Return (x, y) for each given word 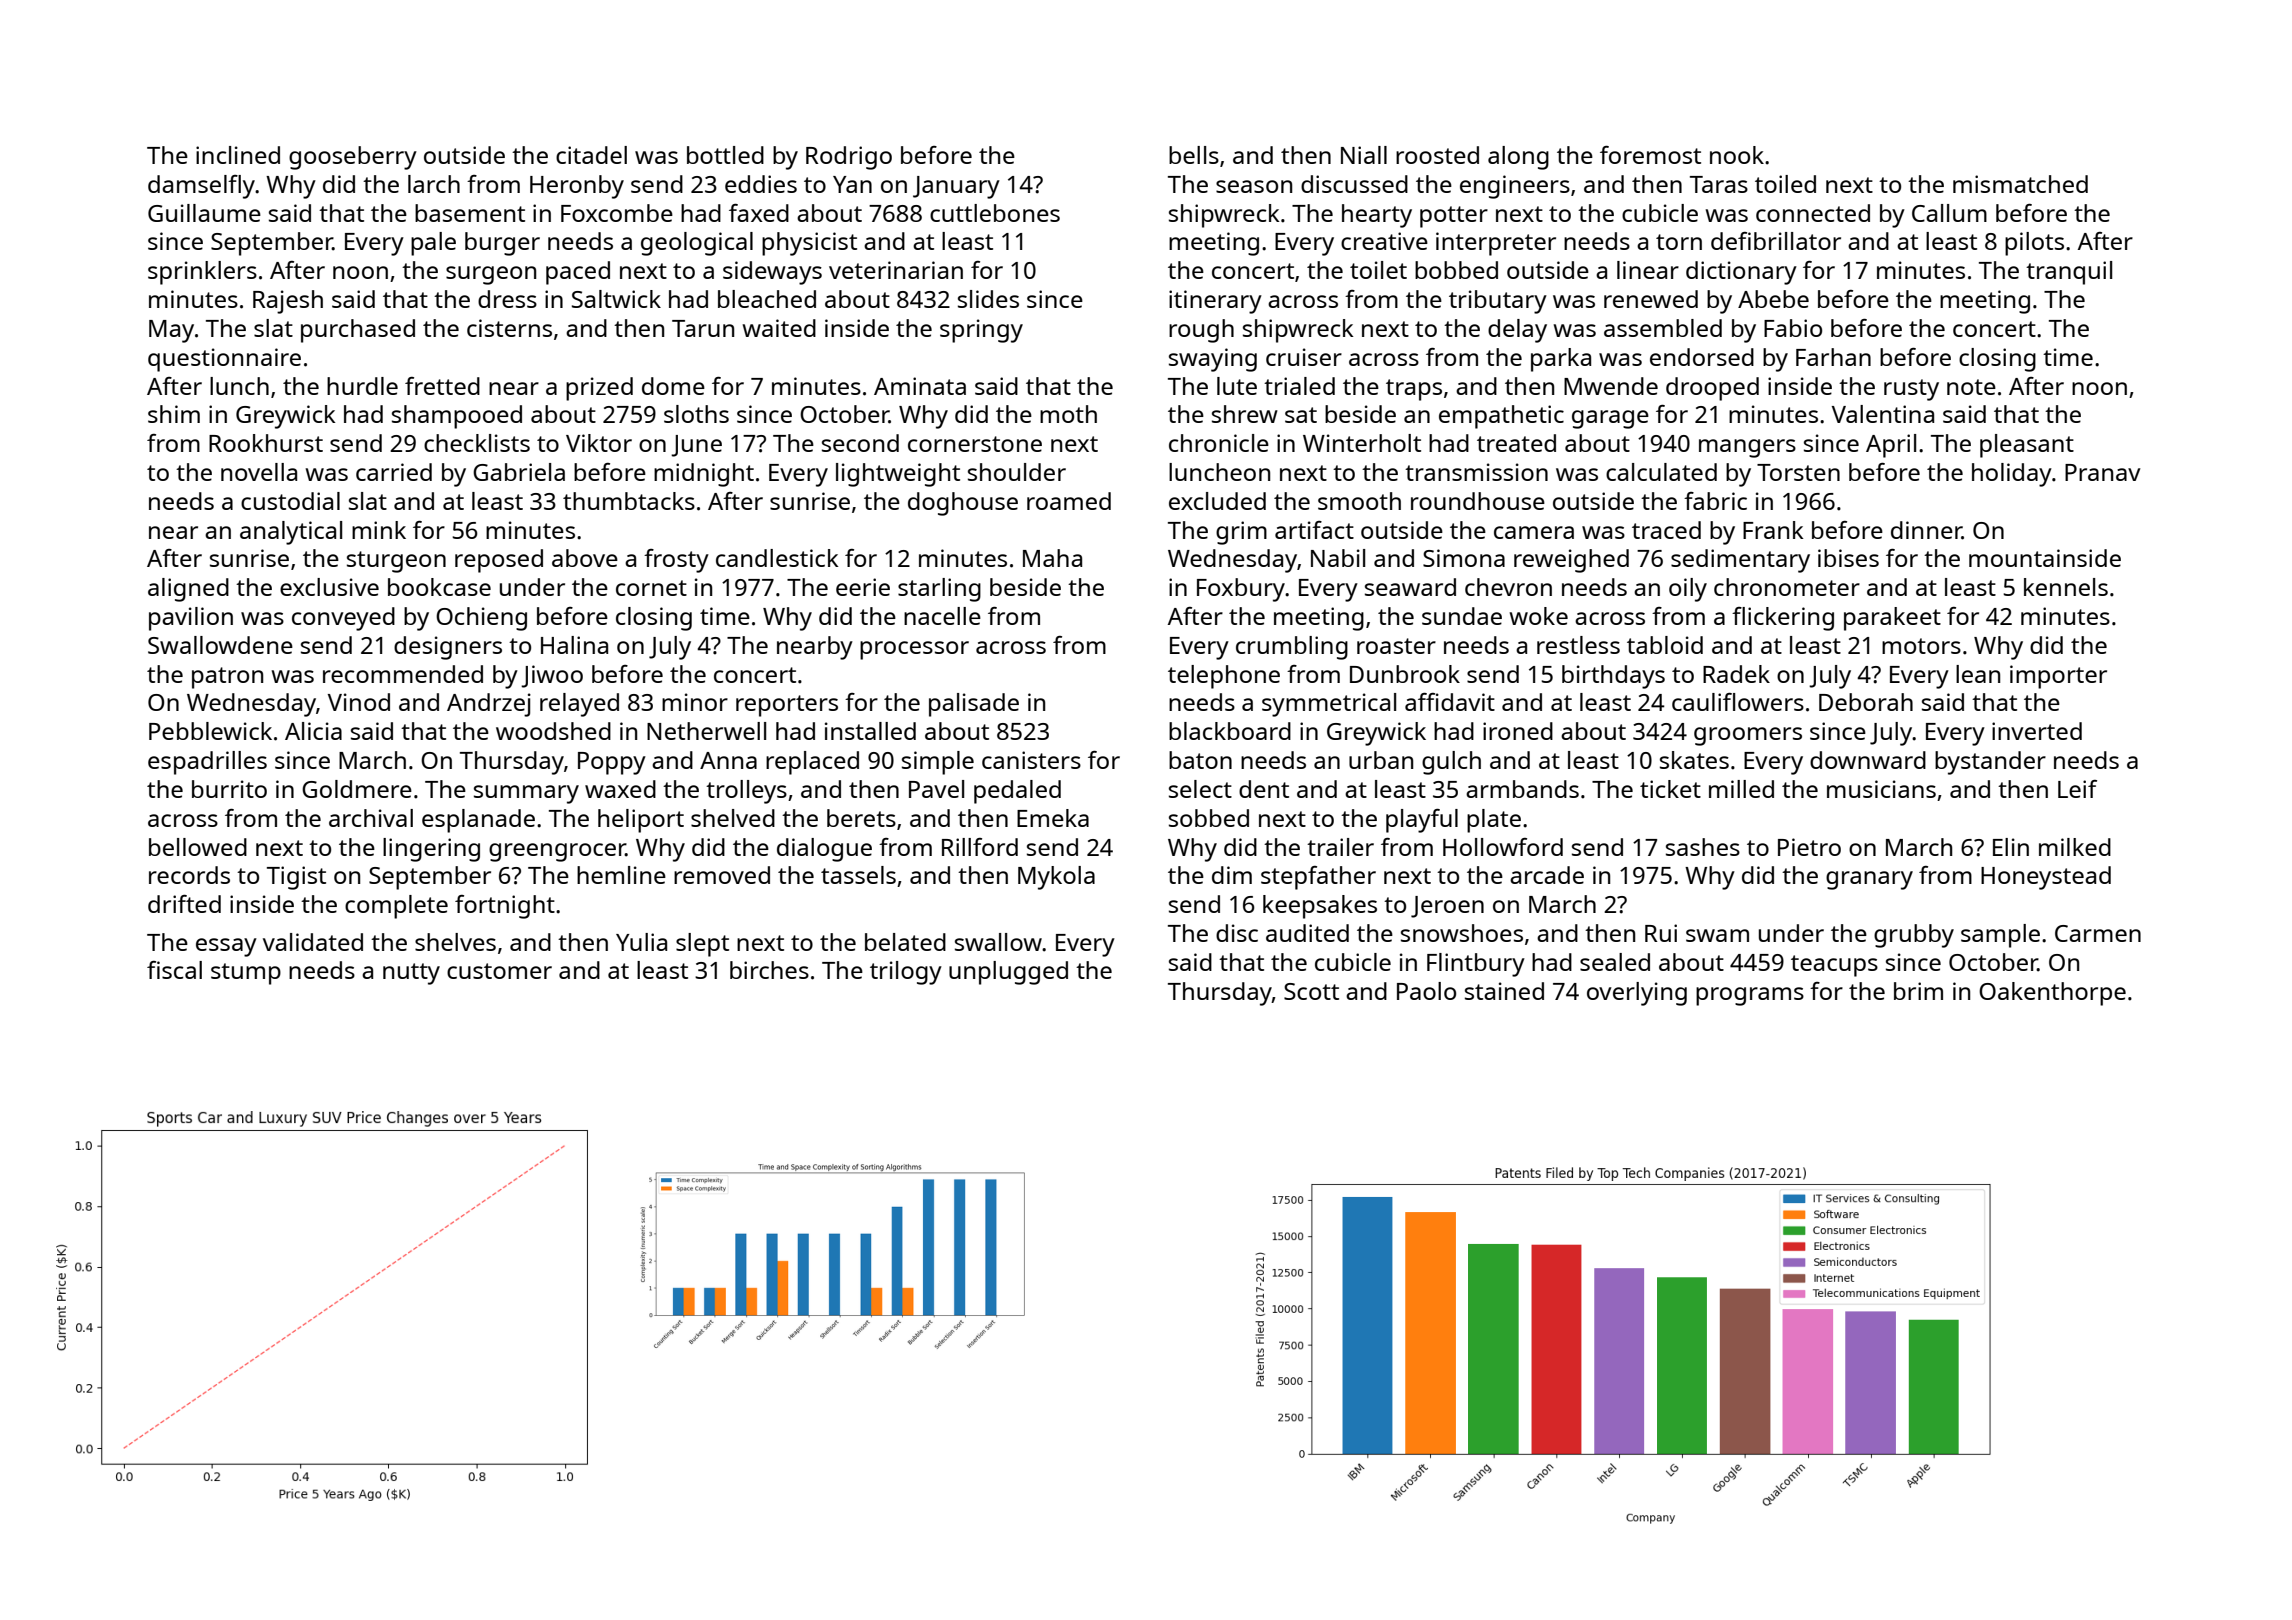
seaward (1410, 587)
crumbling (1292, 648)
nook (1737, 155)
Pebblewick (210, 731)
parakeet (1892, 619)
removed (722, 875)
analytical (291, 533)
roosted (1437, 155)
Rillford (980, 847)
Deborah (1866, 702)
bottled (725, 155)
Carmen (2098, 933)
